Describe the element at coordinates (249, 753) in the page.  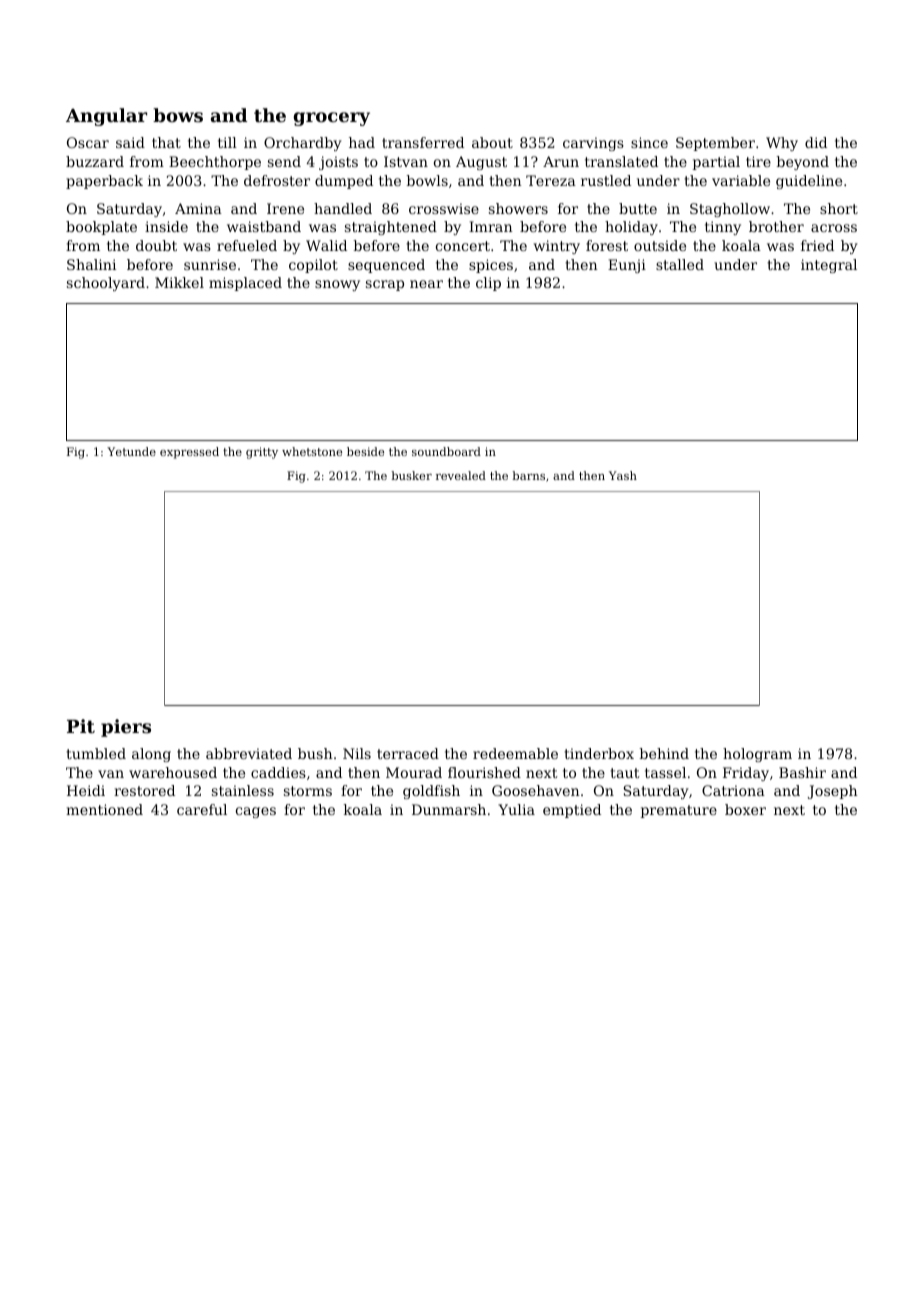
I see `abbreviated` at that location.
